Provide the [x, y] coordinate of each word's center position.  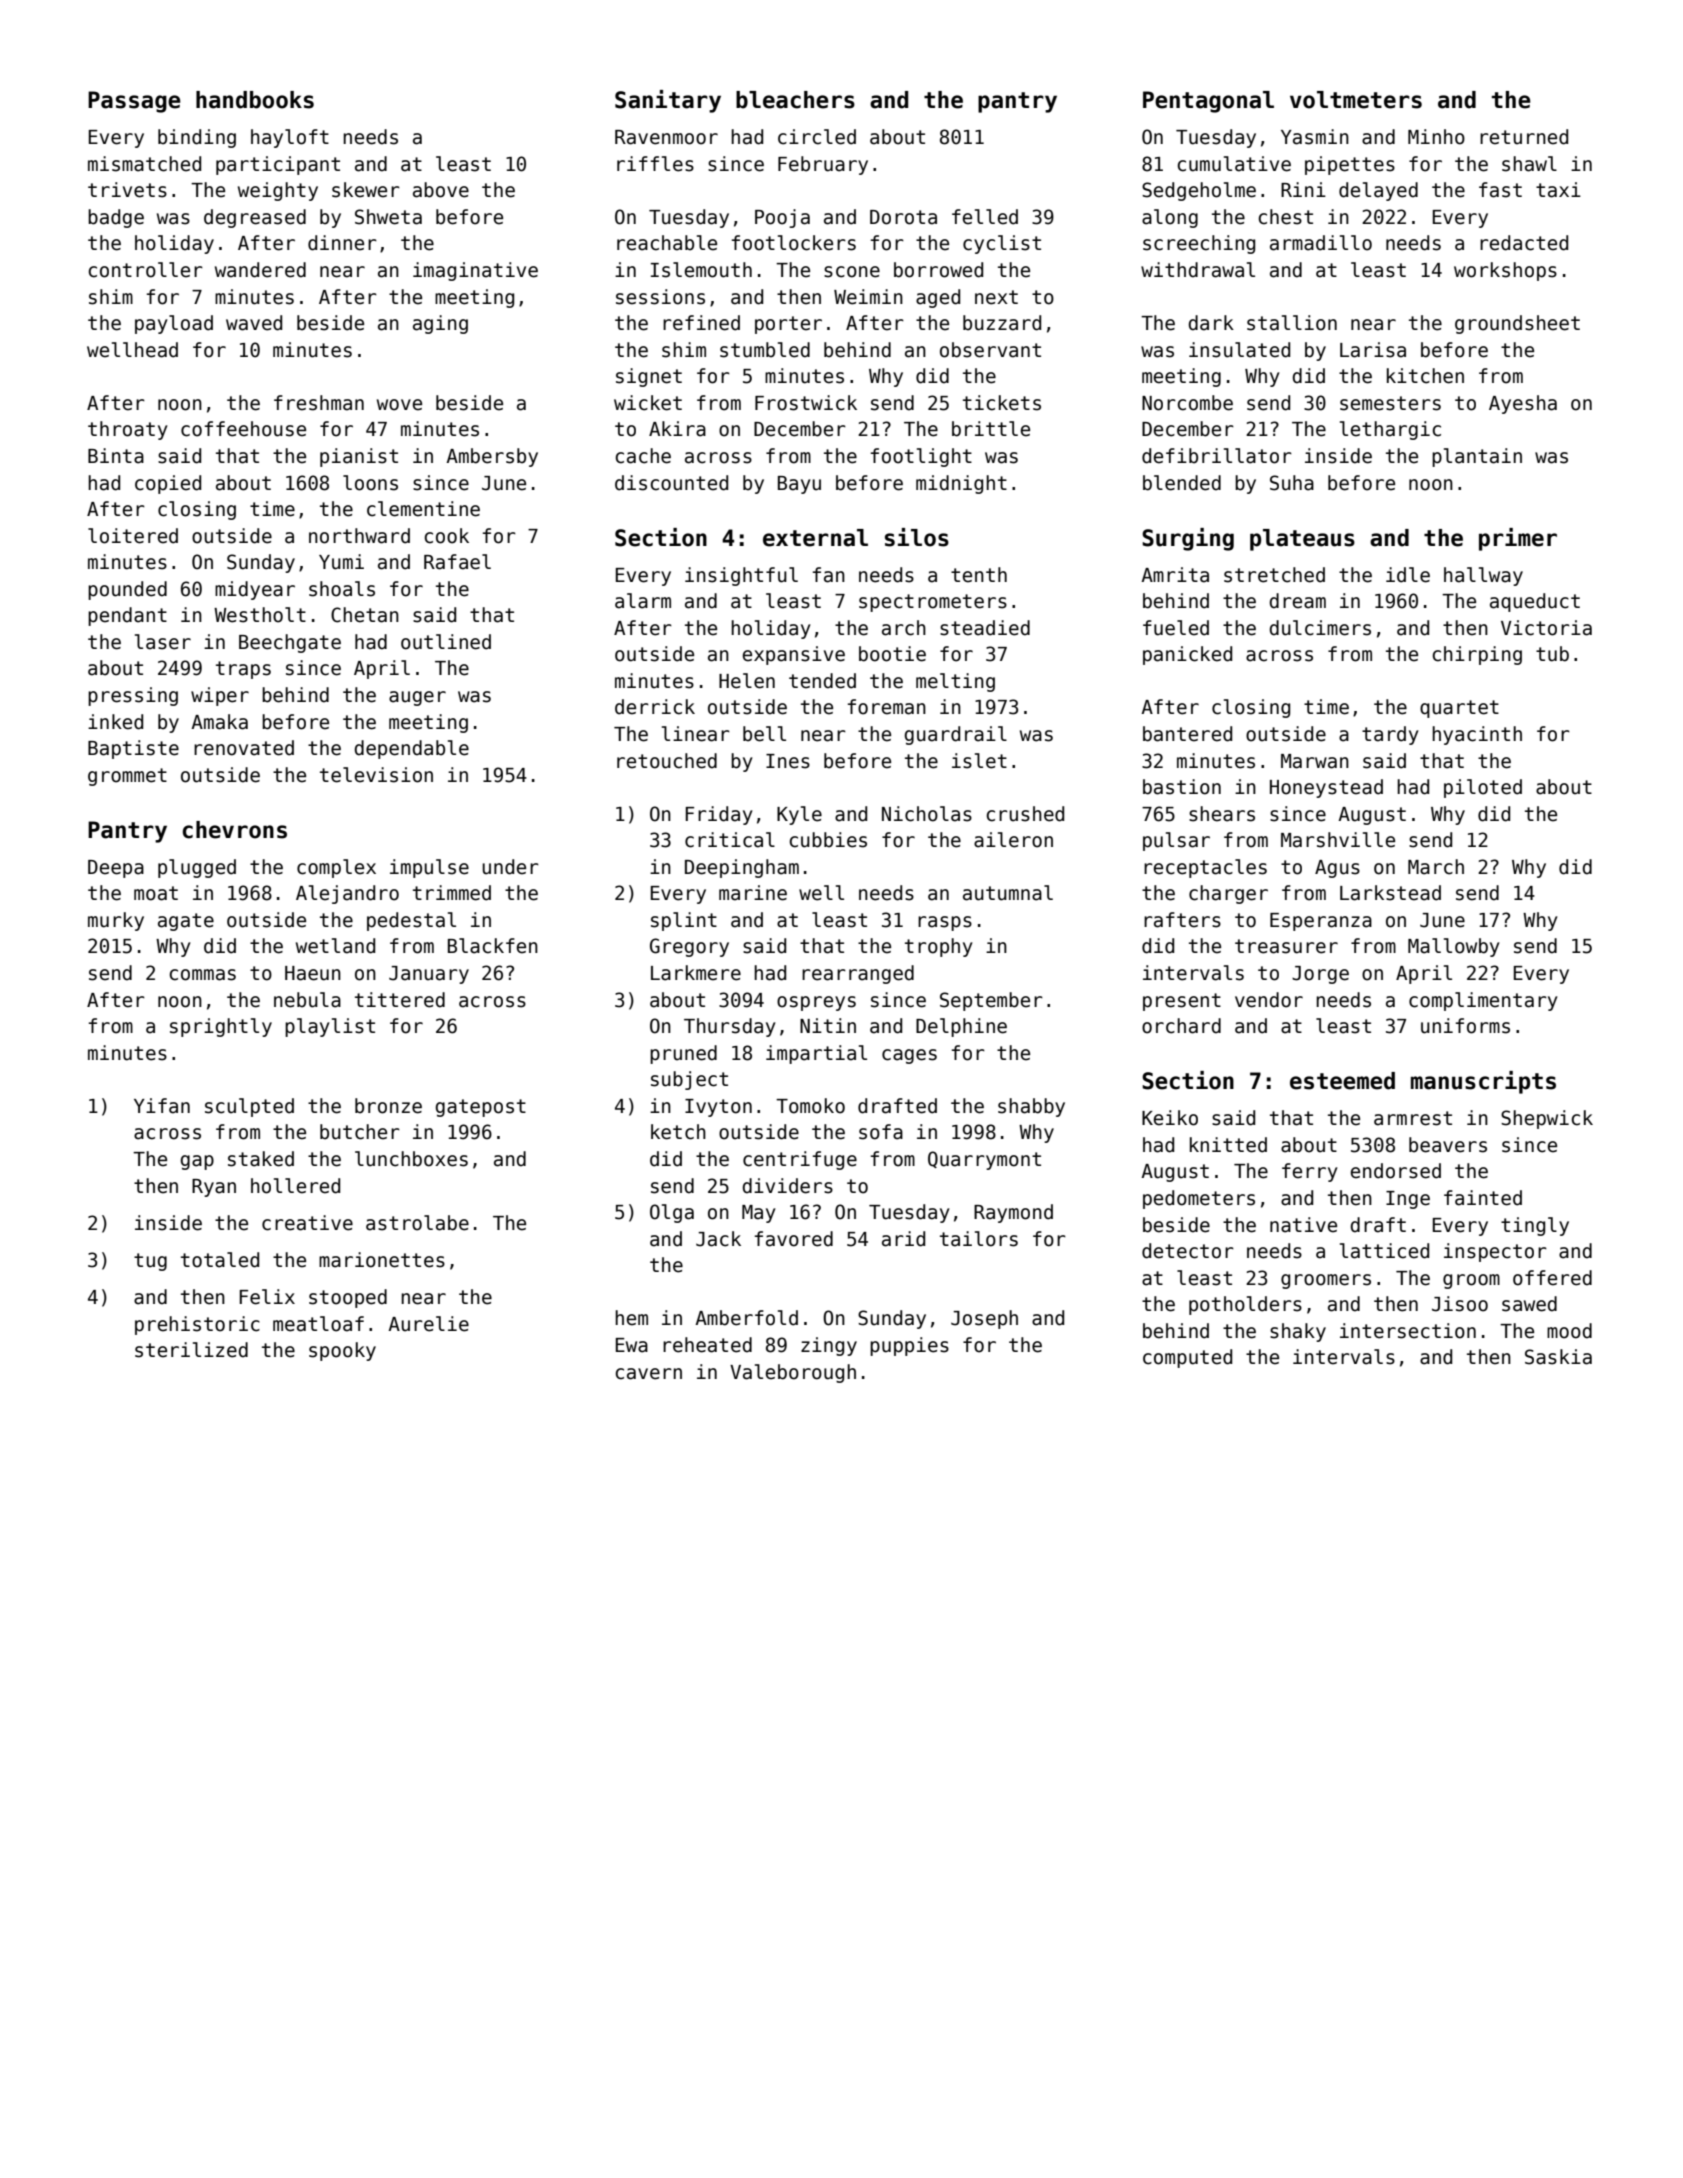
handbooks [255, 100]
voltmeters [1356, 100]
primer [1518, 539]
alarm [643, 601]
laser [163, 642]
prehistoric [197, 1325]
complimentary [1483, 1001]
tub [1552, 654]
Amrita [1175, 575]
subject [689, 1080]
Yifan [162, 1106]
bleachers [795, 100]
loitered [133, 536]
